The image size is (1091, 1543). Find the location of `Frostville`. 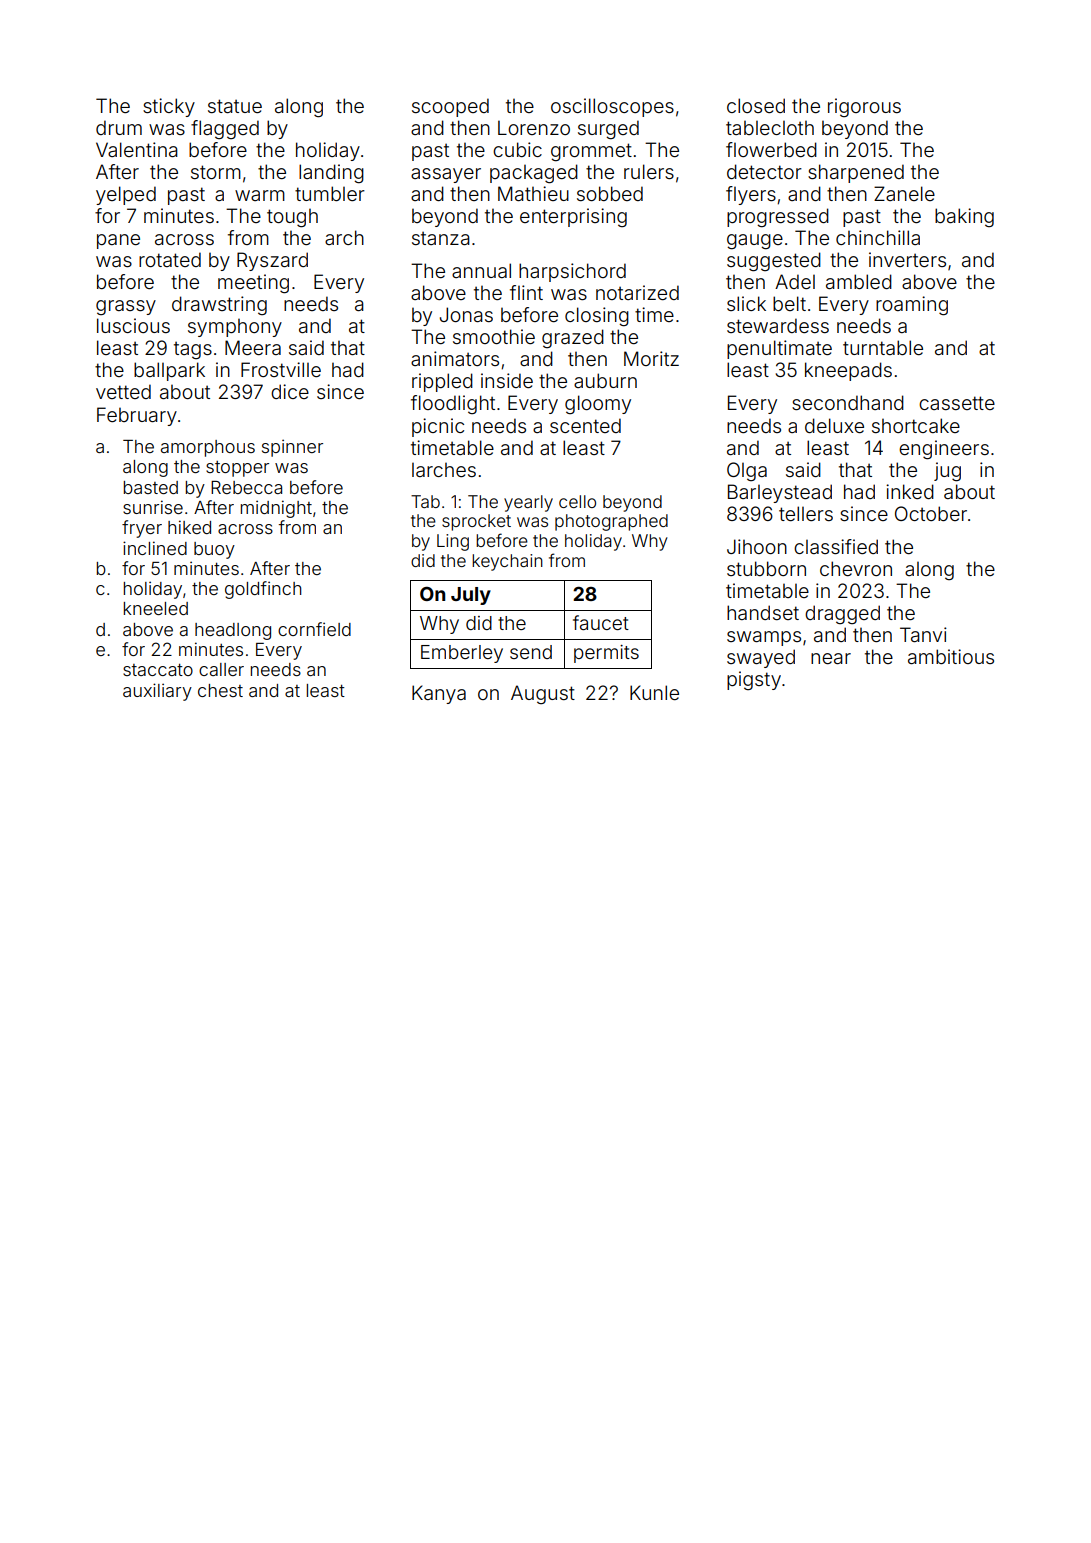

Frostville is located at coordinates (281, 369).
